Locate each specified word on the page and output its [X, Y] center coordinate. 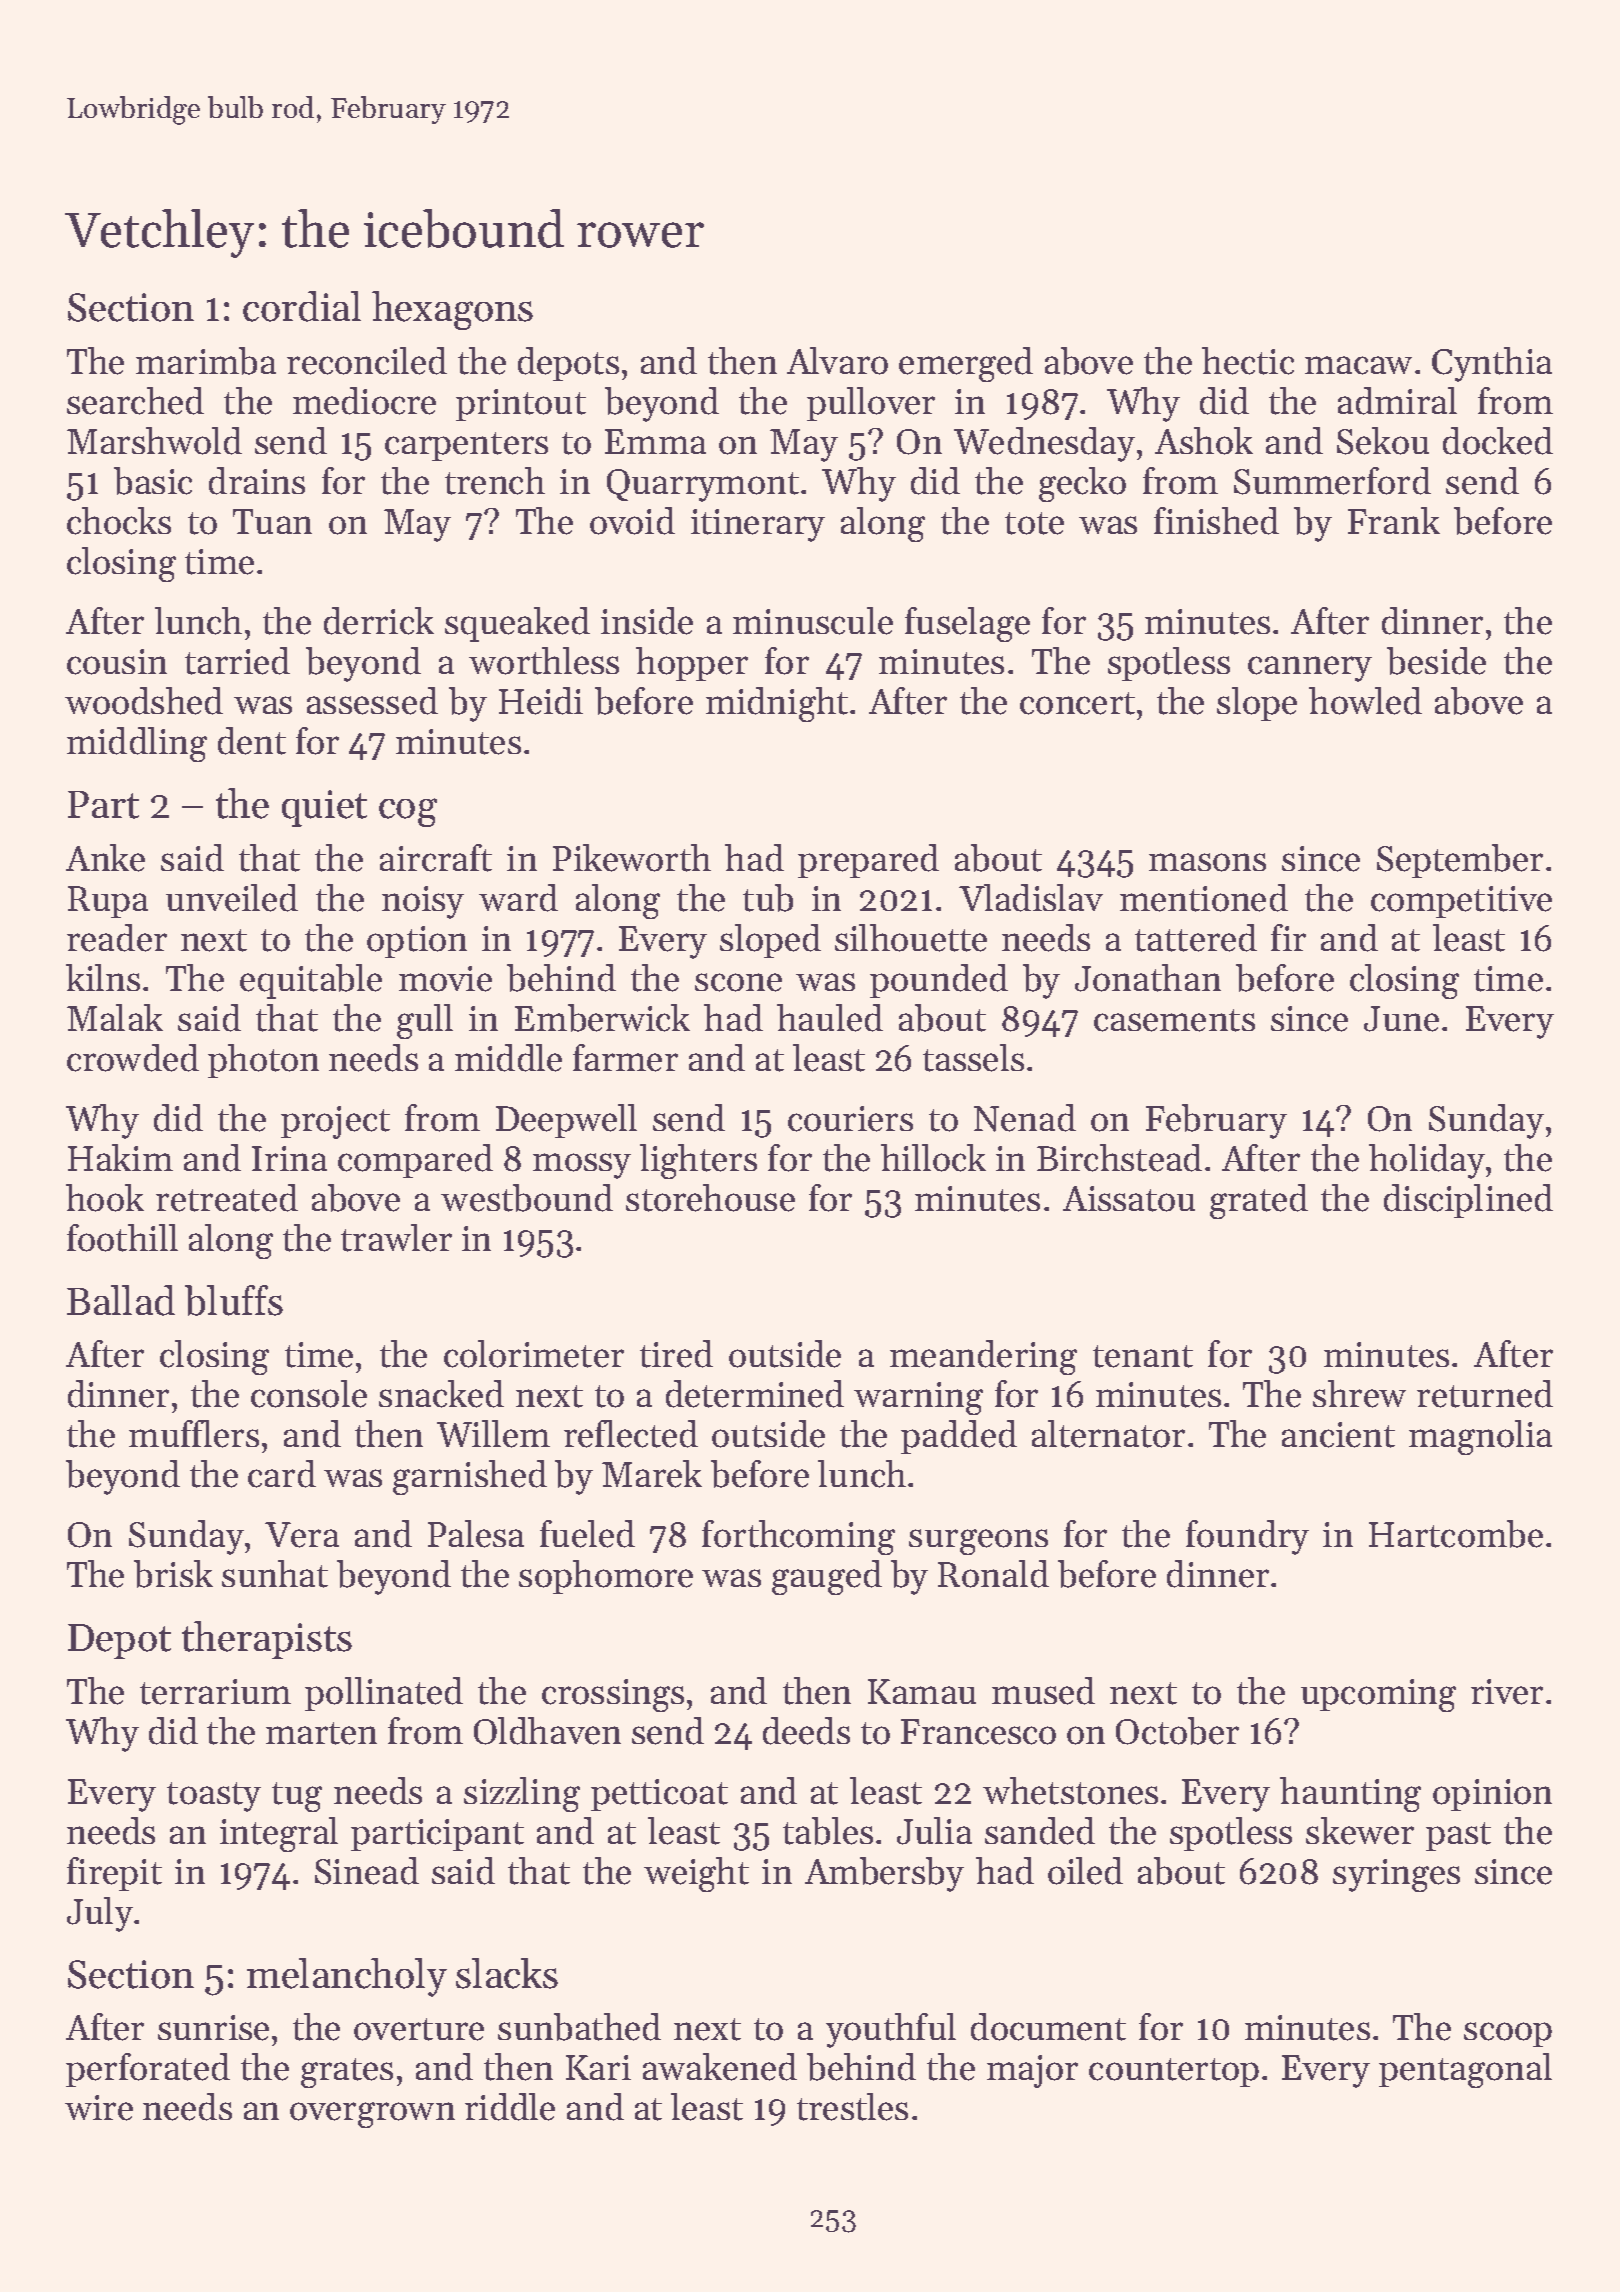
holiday [1427, 1161]
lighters [698, 1161]
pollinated [384, 1694]
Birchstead [1119, 1158]
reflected [631, 1434]
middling [137, 744]
